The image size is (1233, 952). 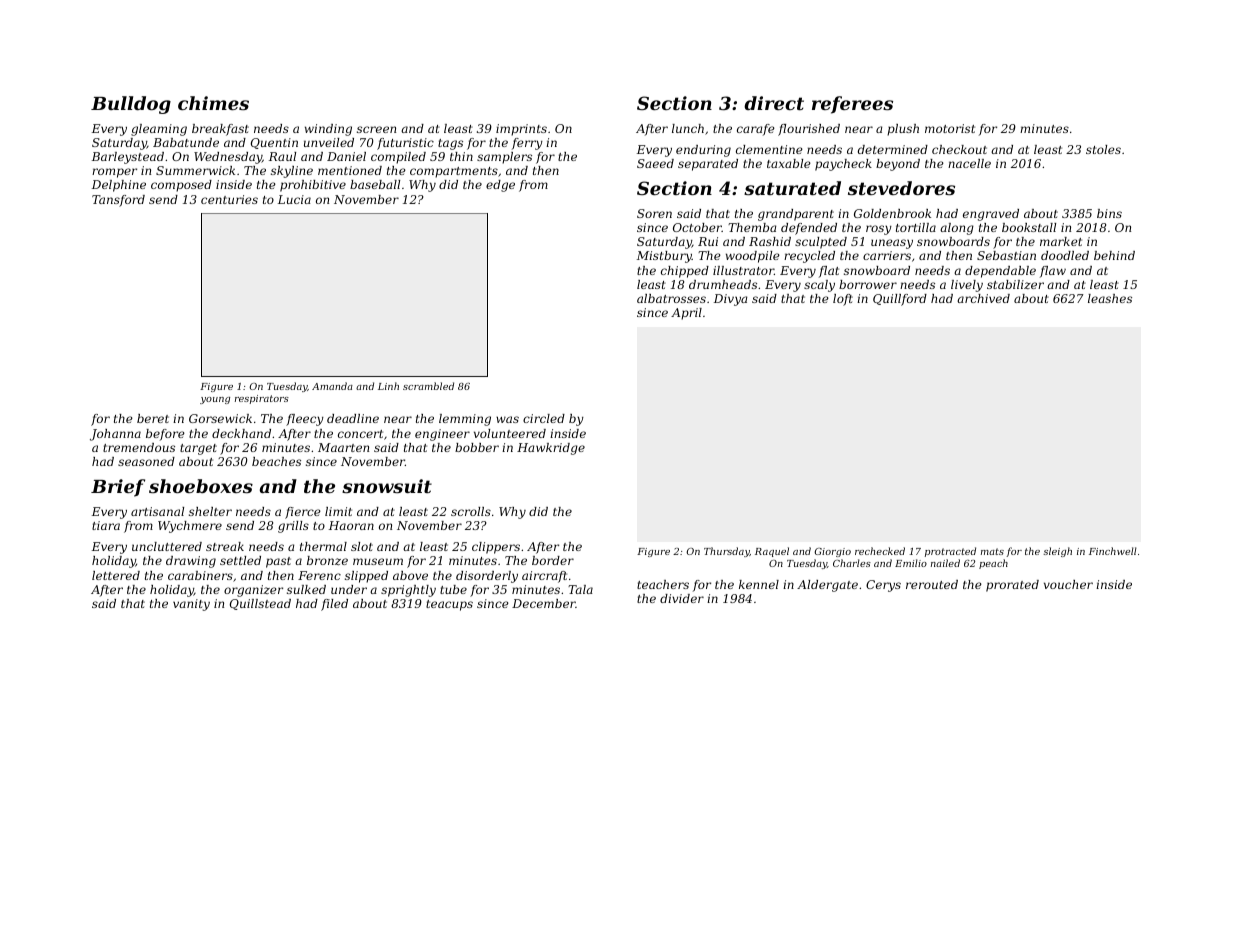 What do you see at coordinates (461, 156) in the screenshot?
I see `thin` at bounding box center [461, 156].
